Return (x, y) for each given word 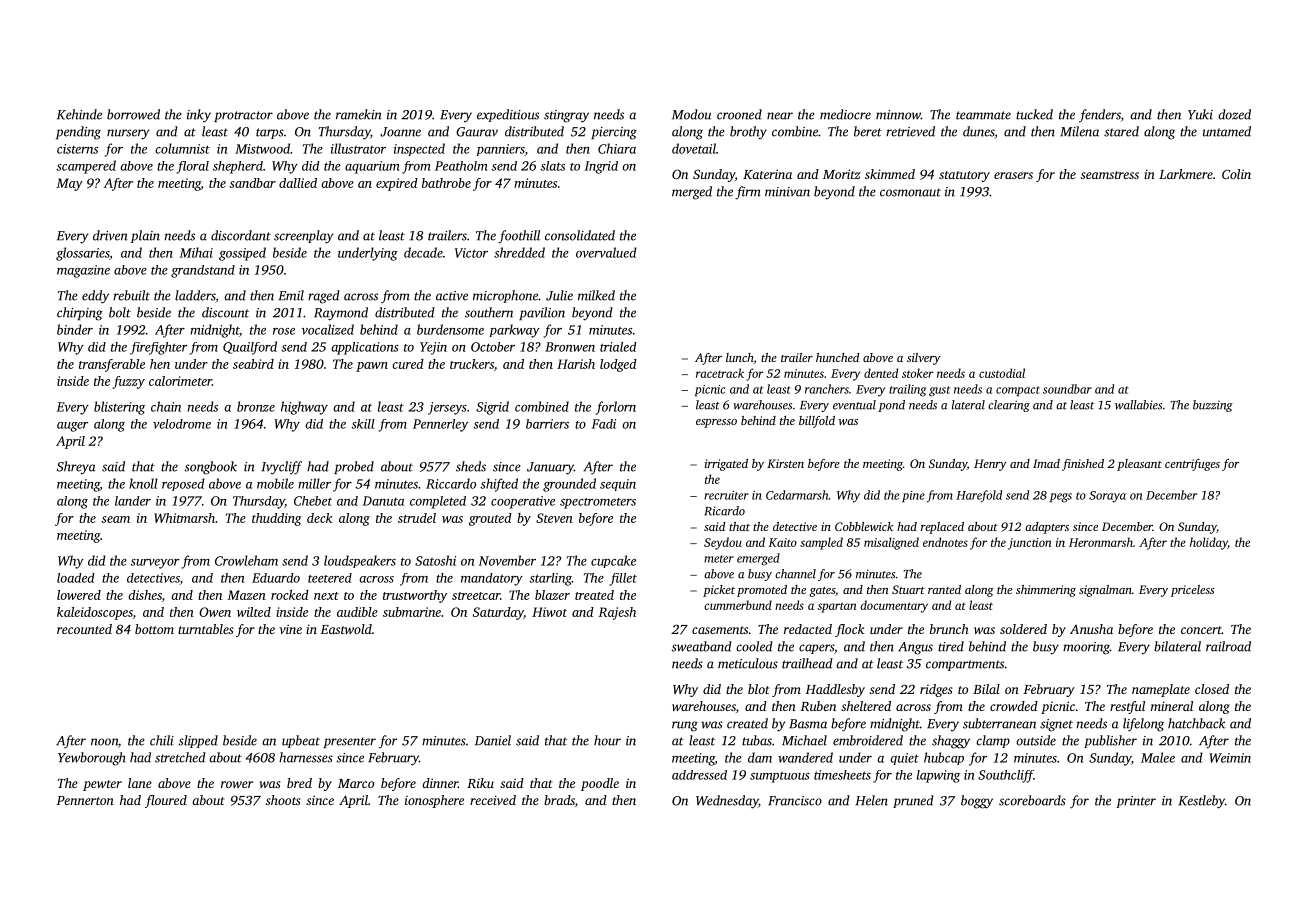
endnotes (945, 542)
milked (596, 295)
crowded (1014, 706)
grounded (569, 485)
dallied (298, 183)
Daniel (493, 740)
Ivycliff (282, 468)
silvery (924, 359)
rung (685, 726)
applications (365, 348)
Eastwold (346, 629)
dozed (1234, 114)
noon (104, 742)
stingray (566, 116)
